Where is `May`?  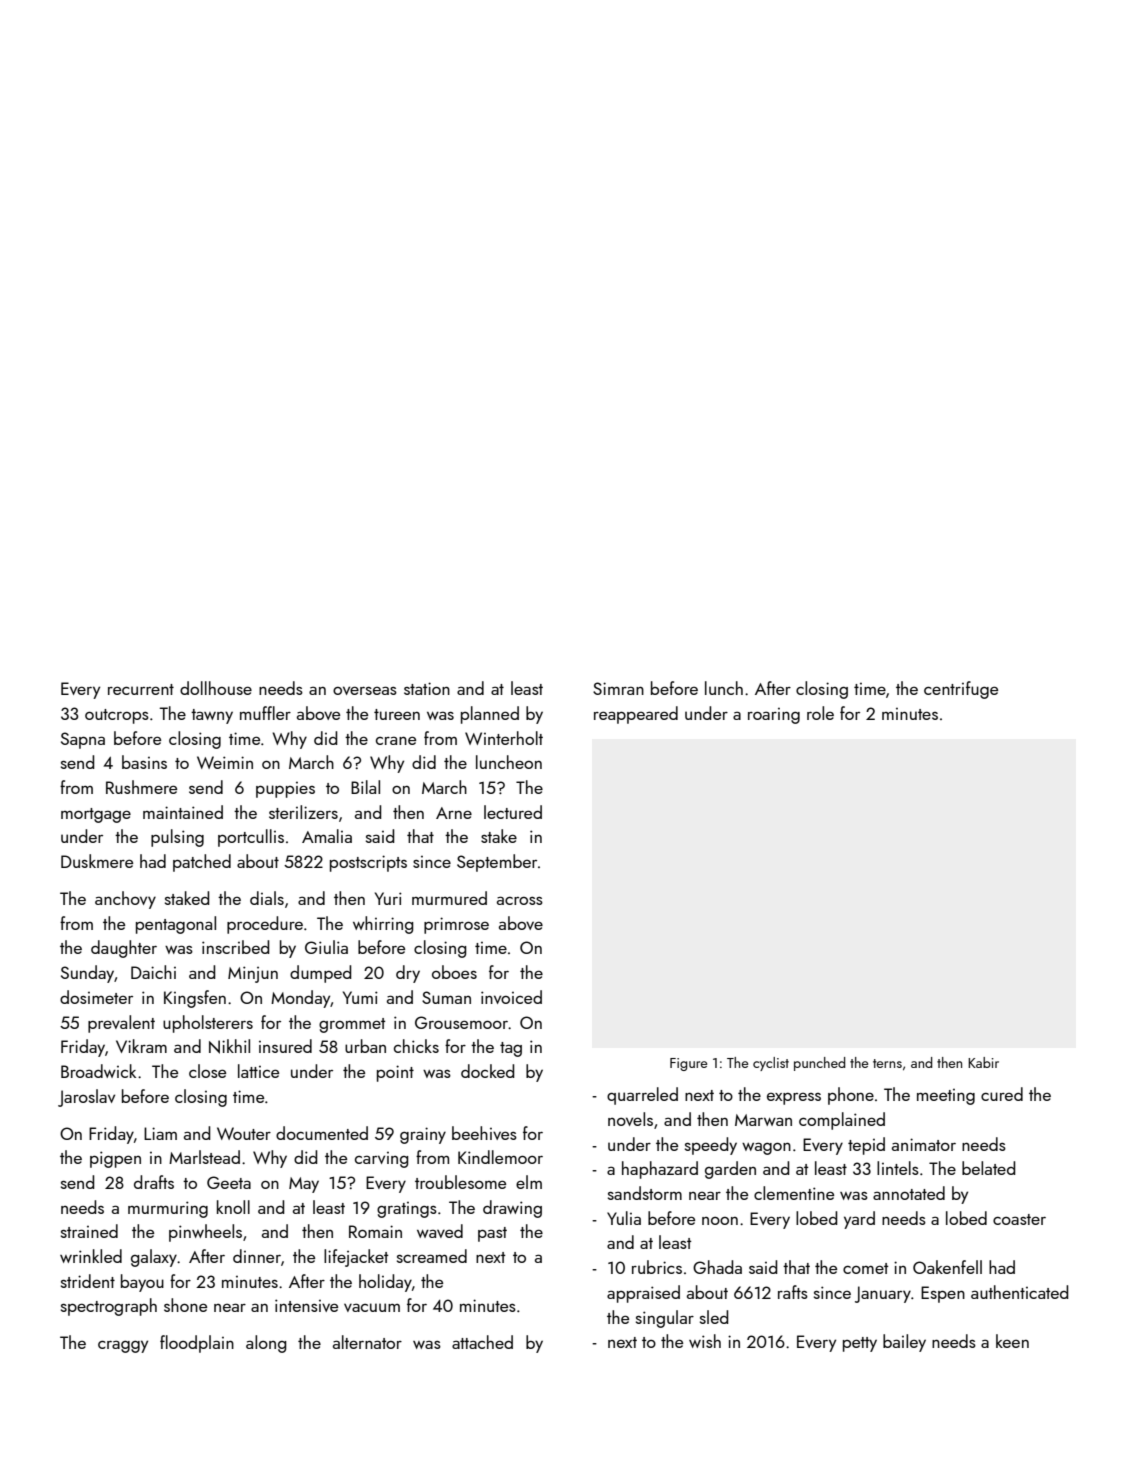 May is located at coordinates (304, 1185).
